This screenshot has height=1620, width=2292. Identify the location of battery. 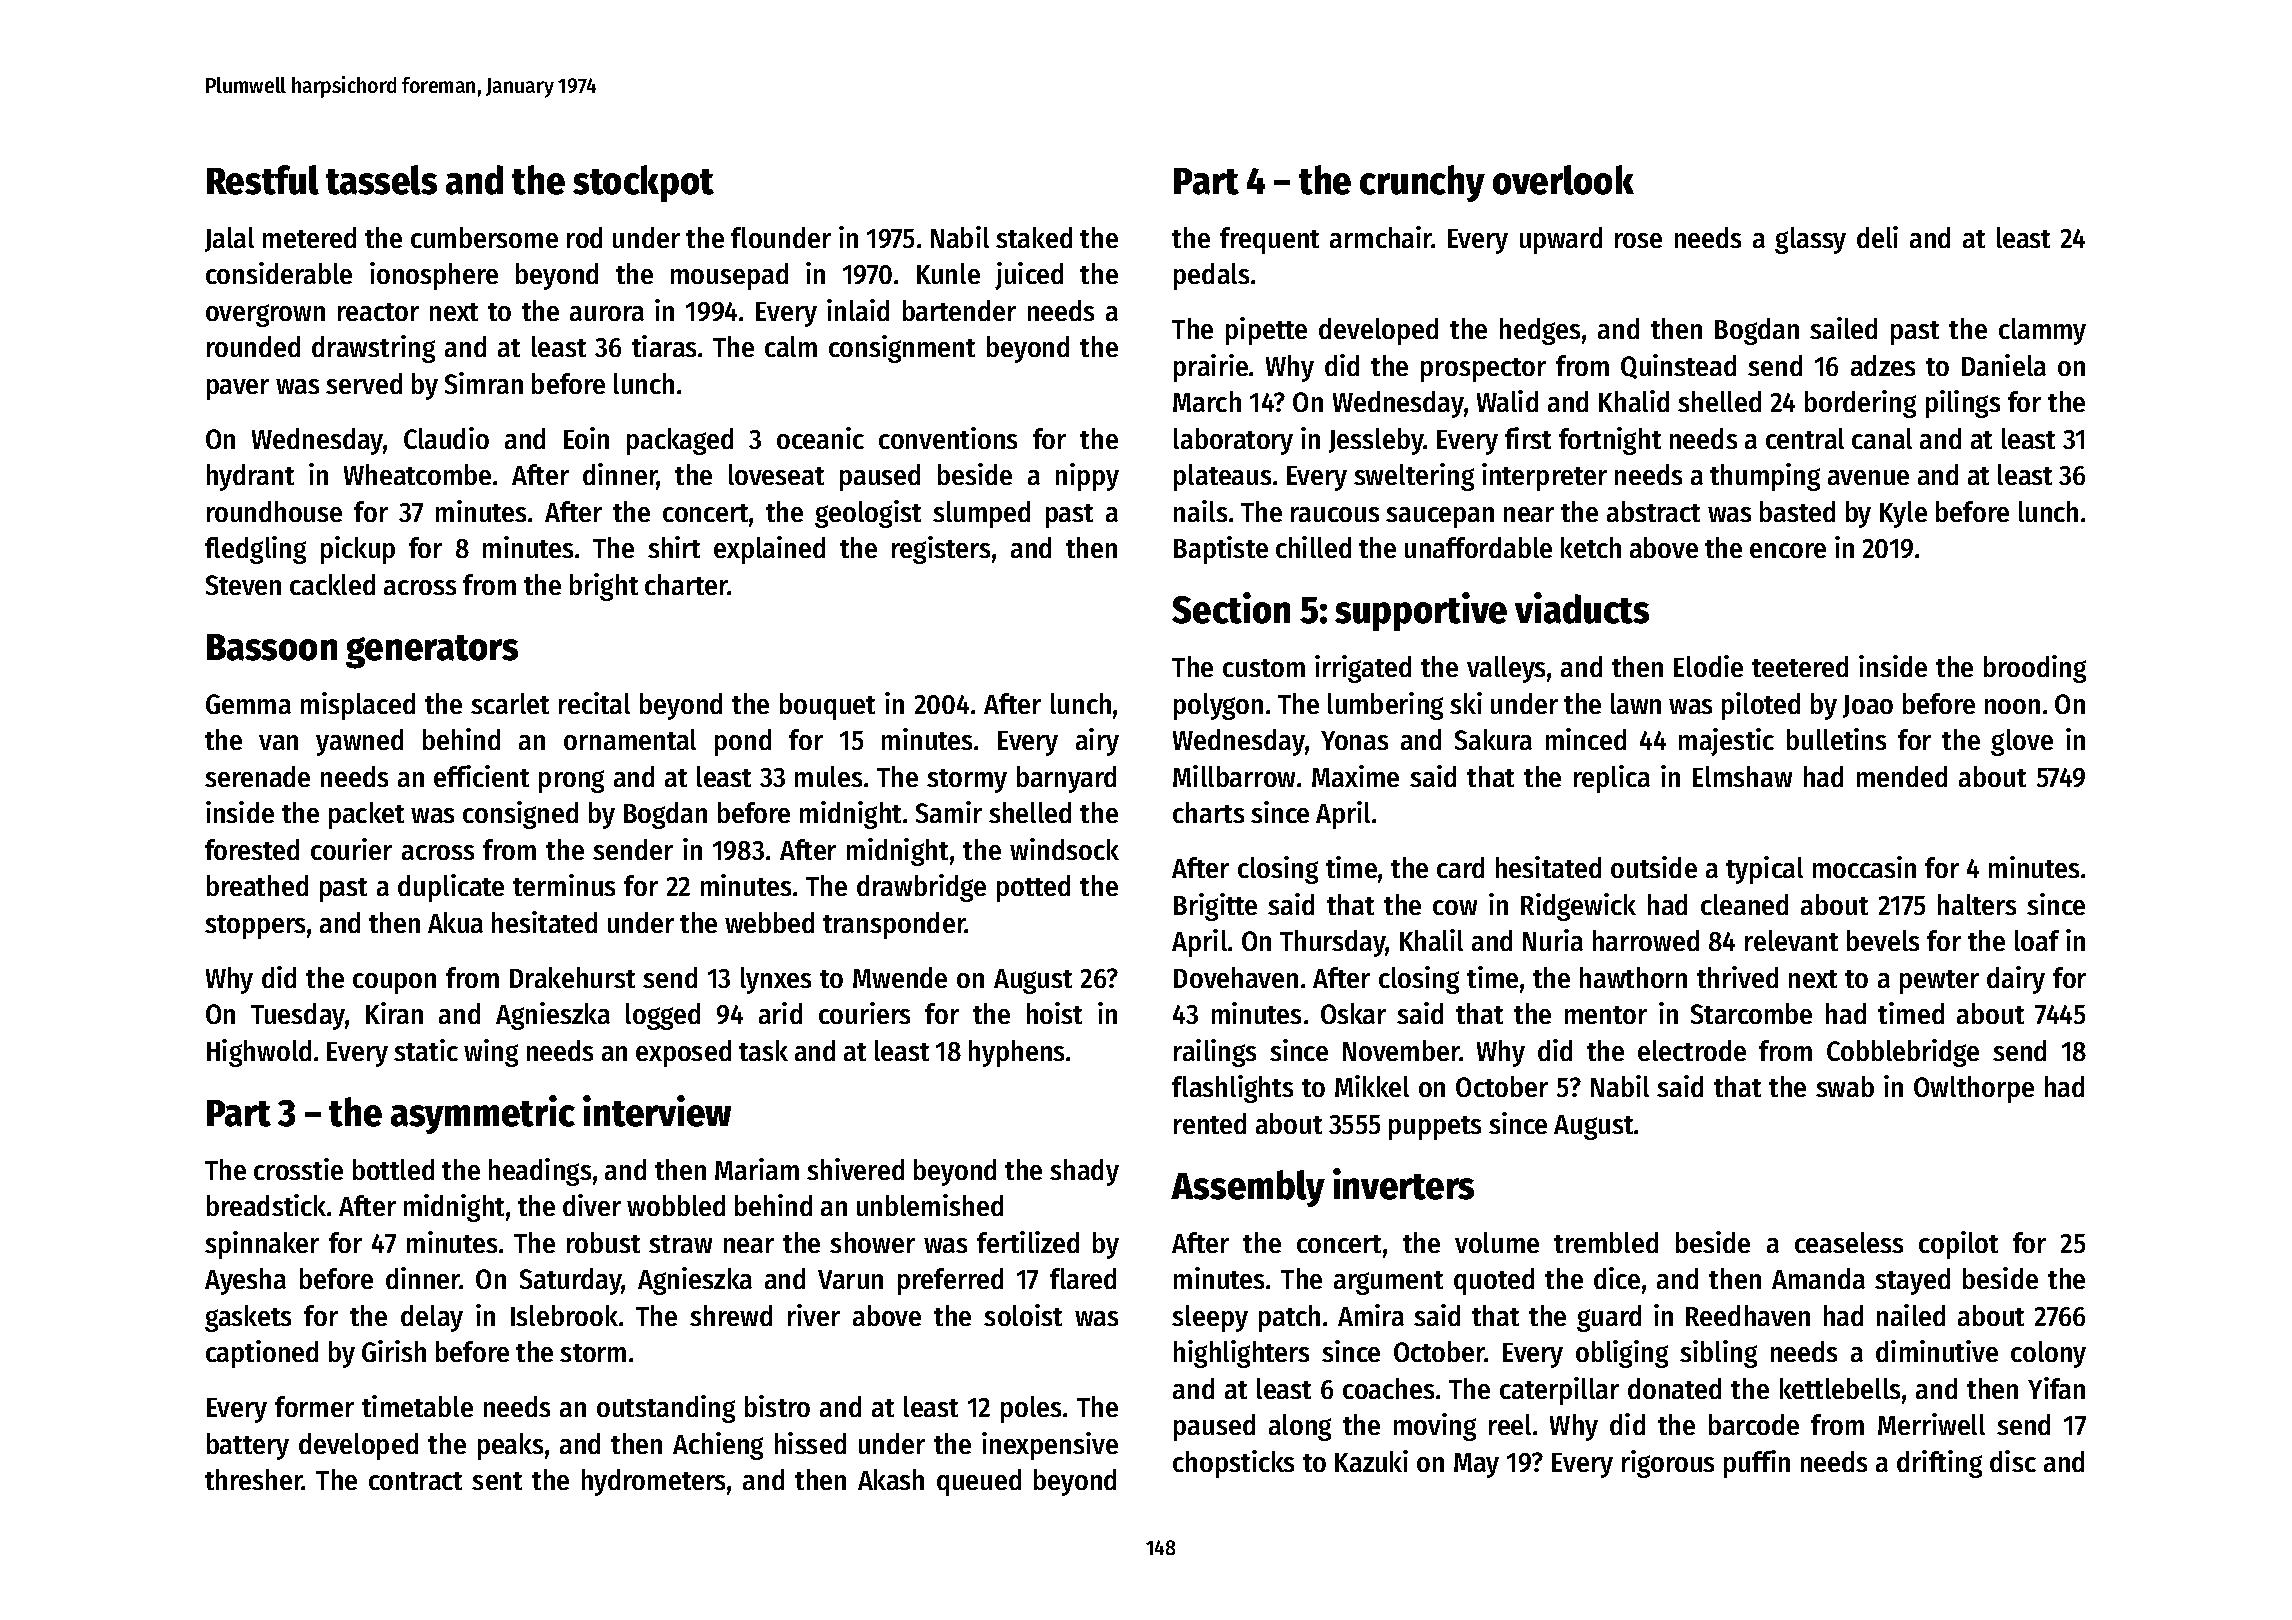
(248, 1446).
